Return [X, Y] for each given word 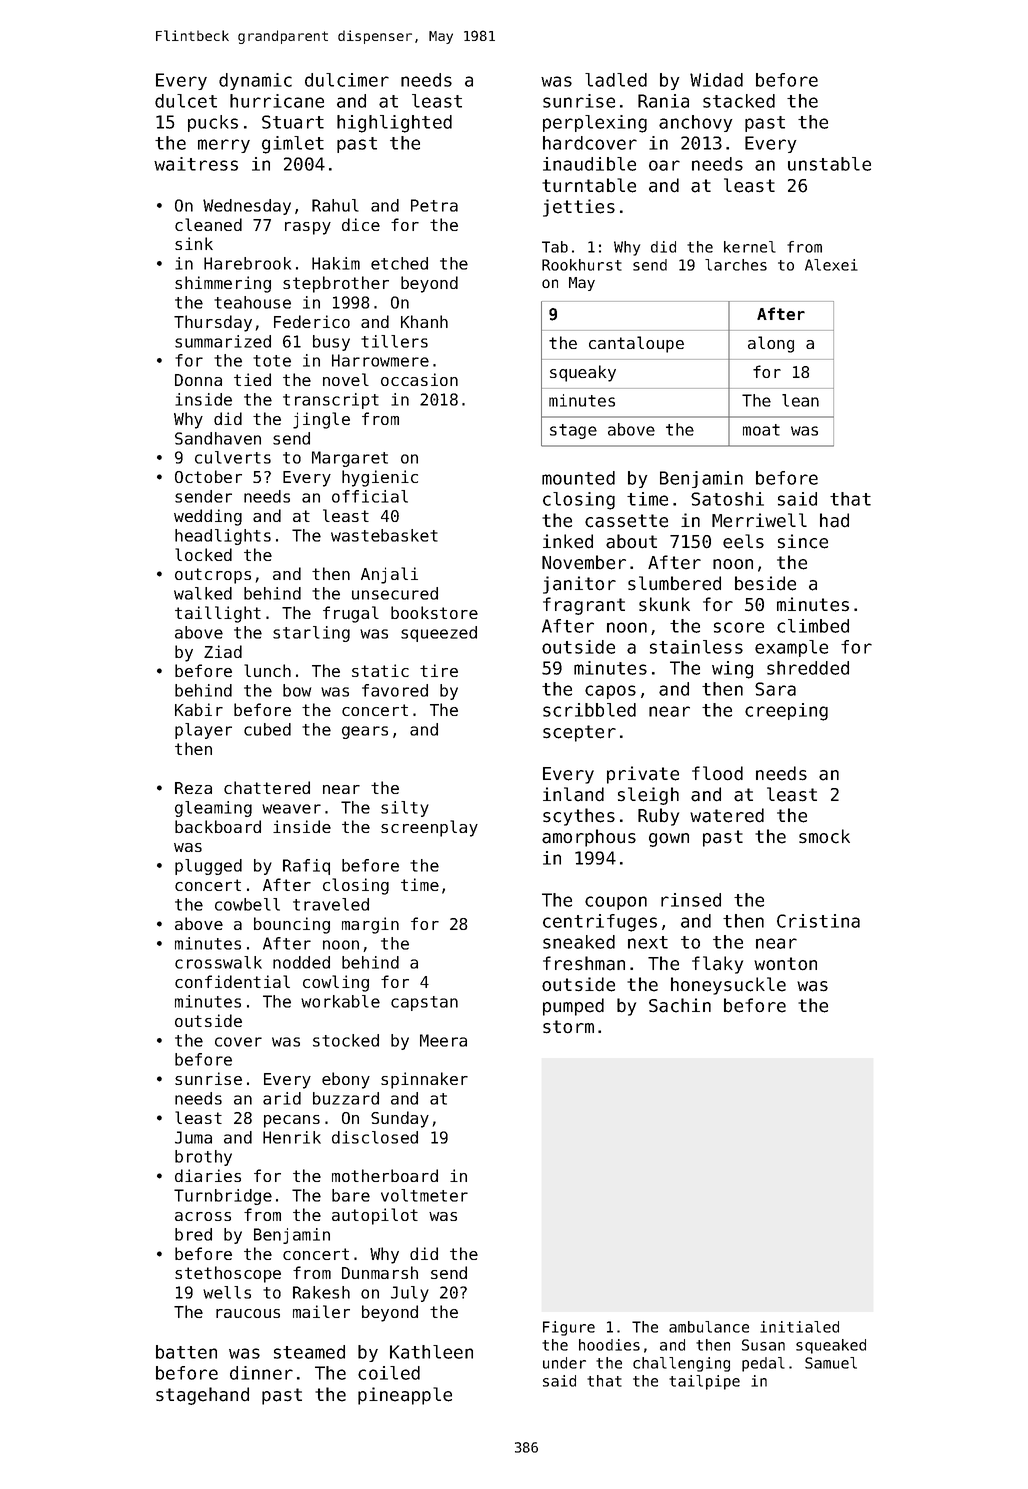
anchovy [695, 123]
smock [824, 836]
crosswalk [218, 962]
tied [252, 379]
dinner [261, 1373]
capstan [424, 1003]
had [834, 520]
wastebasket [384, 535]
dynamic [255, 81]
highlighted [394, 124]
